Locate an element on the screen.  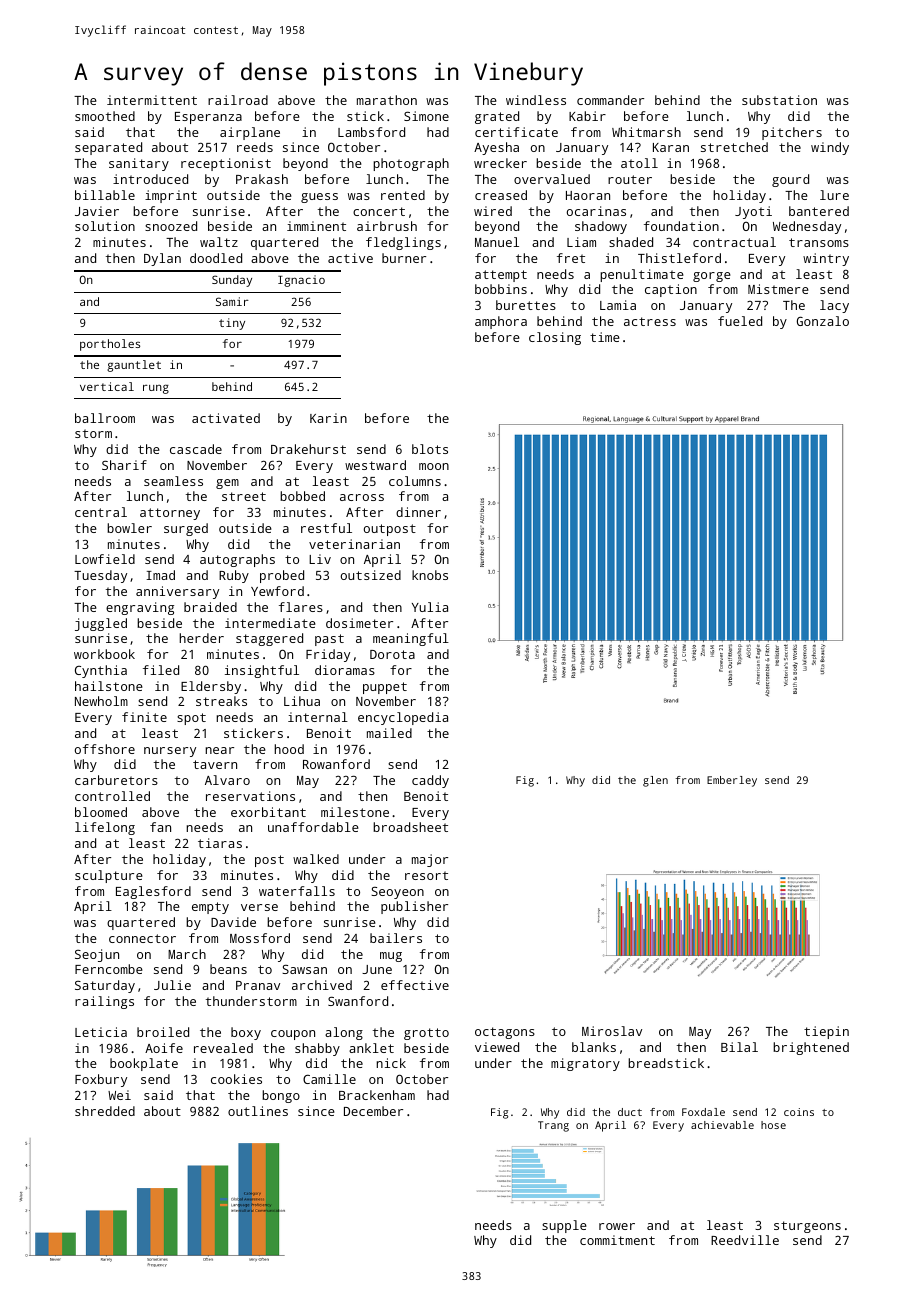
windless is located at coordinates (536, 100).
